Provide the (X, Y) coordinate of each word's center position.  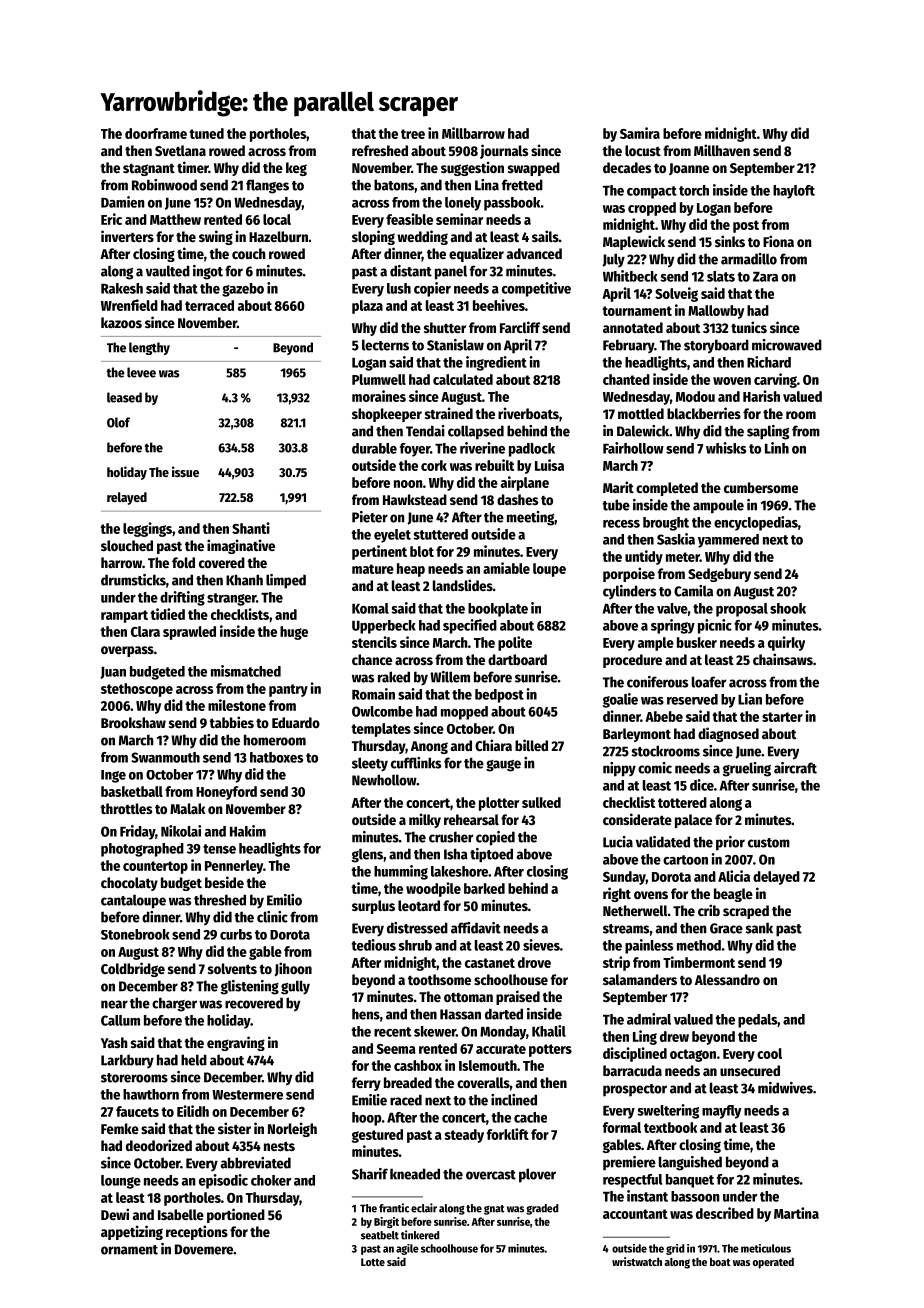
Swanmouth (165, 757)
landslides (463, 585)
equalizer (476, 254)
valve (672, 608)
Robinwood (164, 185)
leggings (147, 529)
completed (667, 489)
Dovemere (204, 1249)
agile (407, 1249)
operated (773, 1263)
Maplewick (634, 242)
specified (470, 626)
